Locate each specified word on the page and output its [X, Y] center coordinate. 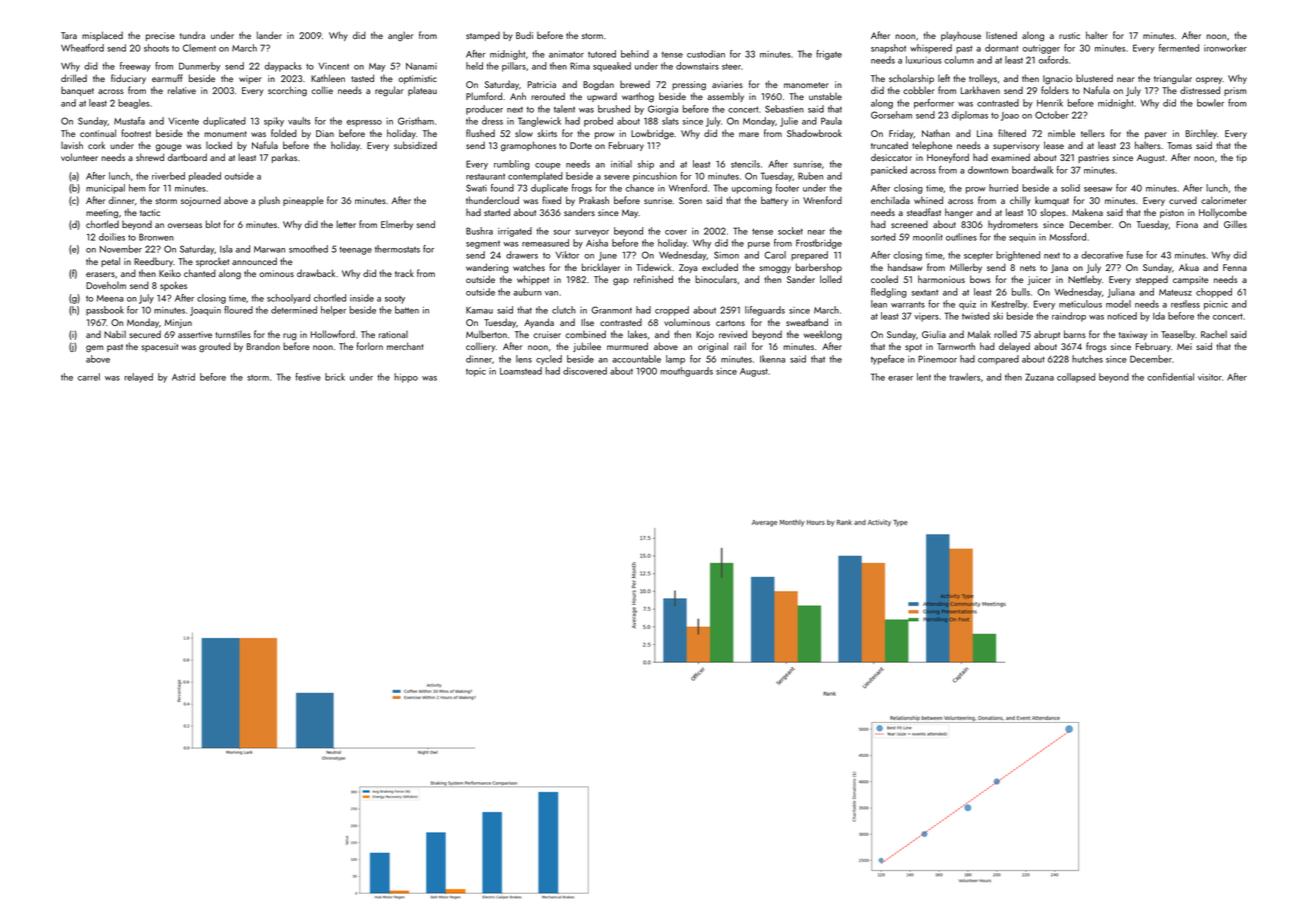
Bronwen [156, 237]
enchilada [890, 200]
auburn [527, 292]
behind [635, 54]
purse [759, 245]
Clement [199, 48]
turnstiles [233, 334]
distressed [1200, 90]
